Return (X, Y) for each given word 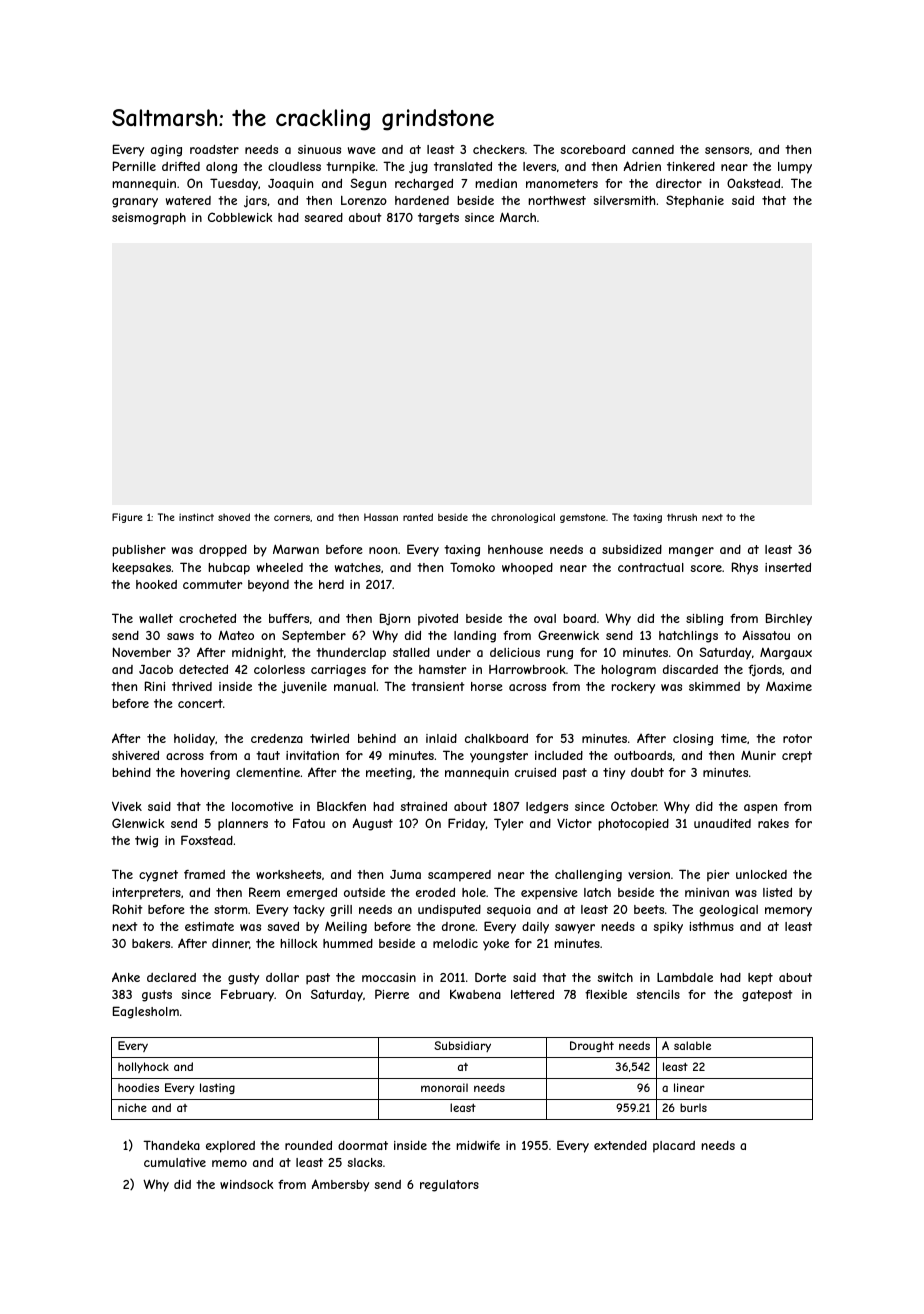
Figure (127, 518)
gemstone (582, 518)
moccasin (389, 977)
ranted (418, 517)
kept (760, 979)
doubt (647, 772)
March (518, 217)
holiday (194, 740)
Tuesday (234, 184)
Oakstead (753, 183)
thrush (682, 517)
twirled (329, 738)
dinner (231, 944)
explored (230, 1147)
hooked (156, 584)
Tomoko (472, 567)
